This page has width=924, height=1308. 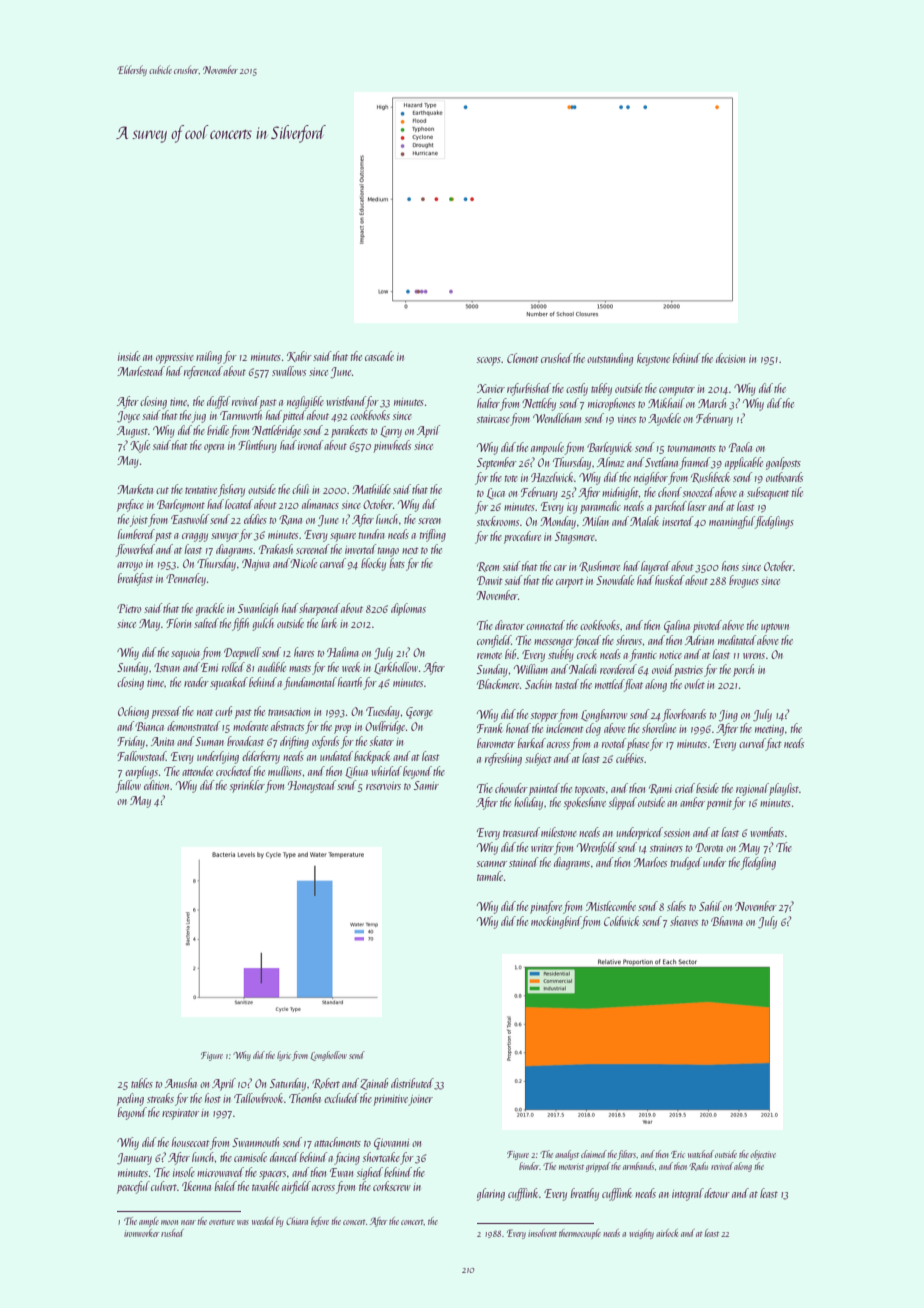 I want to click on Rushmere, so click(x=599, y=566).
